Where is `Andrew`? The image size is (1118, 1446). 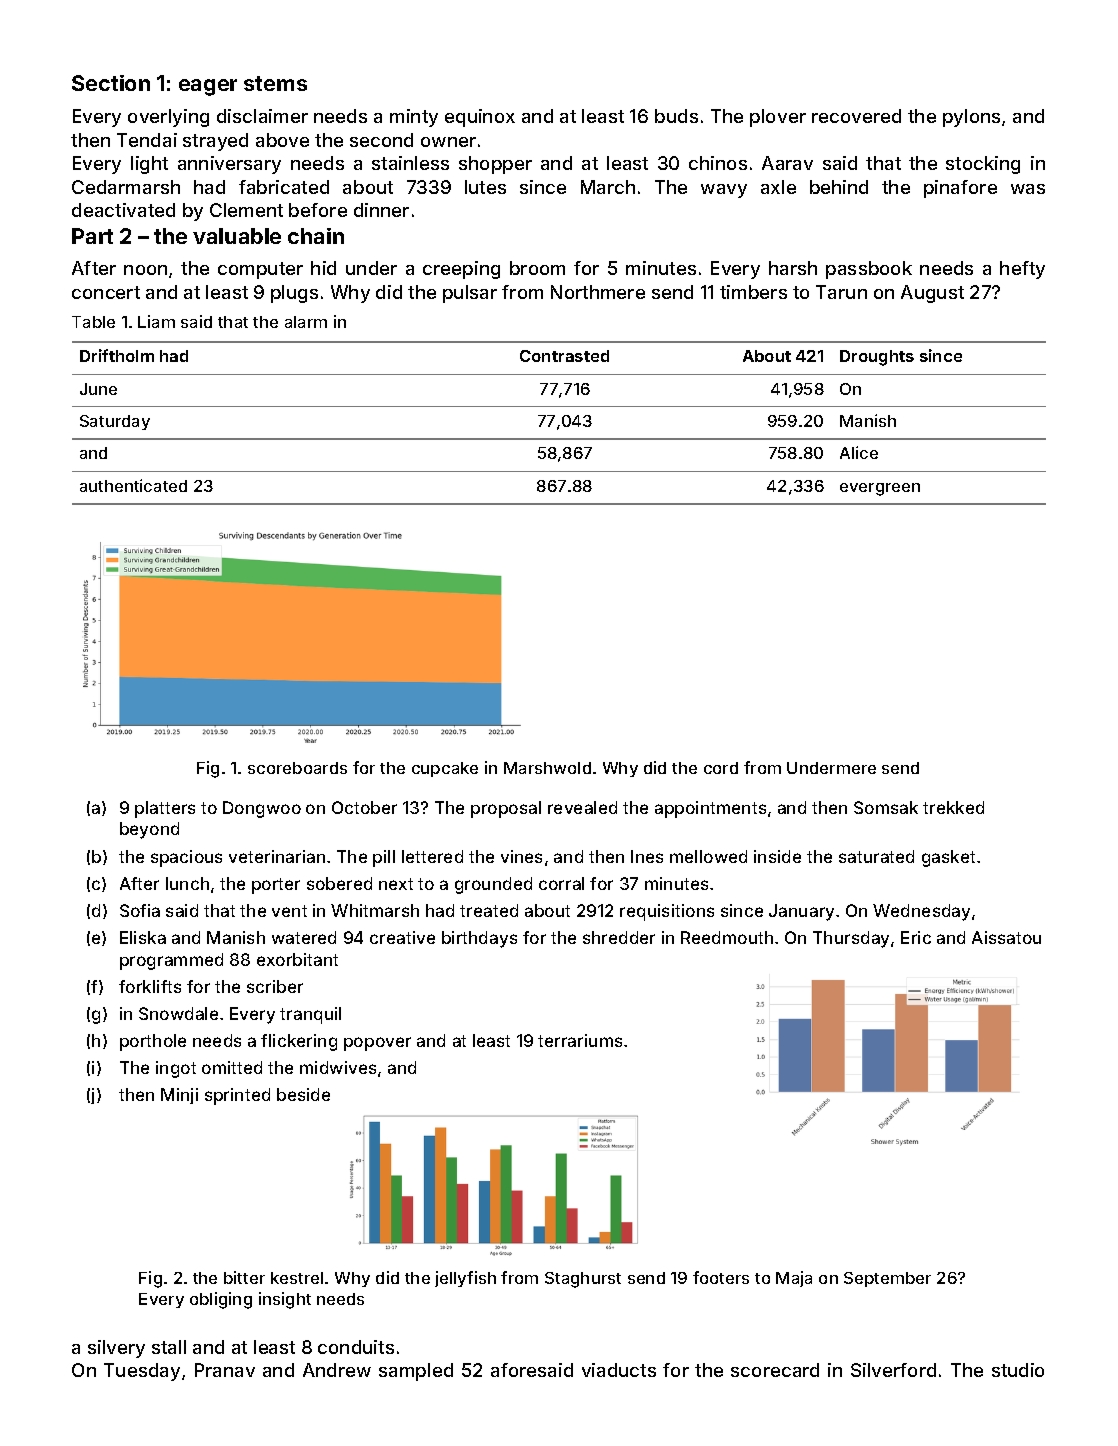 Andrew is located at coordinates (337, 1370).
